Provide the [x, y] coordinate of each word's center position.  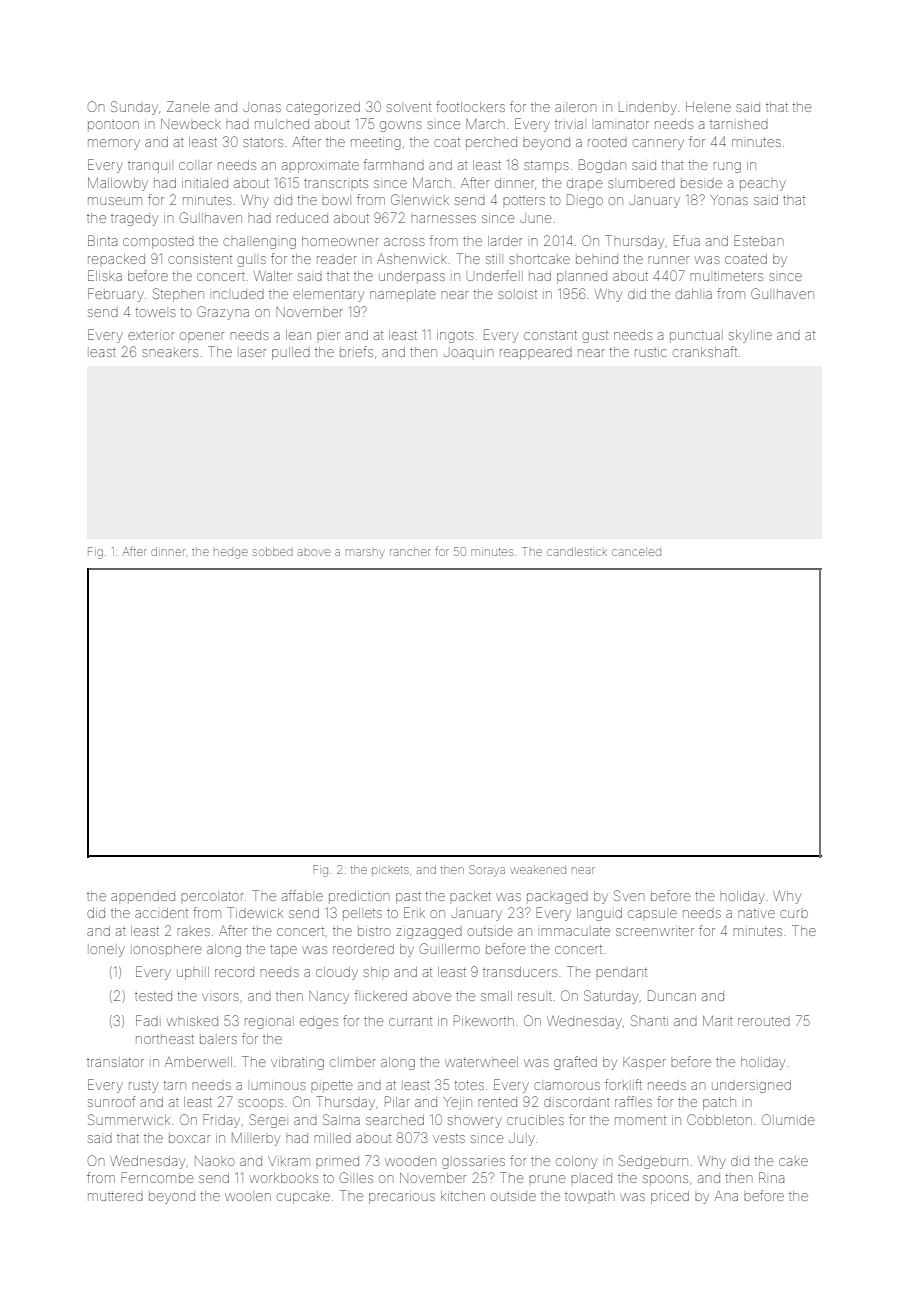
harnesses [443, 219]
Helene [708, 107]
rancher [410, 551]
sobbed [273, 551]
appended [143, 896]
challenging [259, 243]
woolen [248, 1197]
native [756, 913]
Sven [629, 895]
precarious [402, 1198]
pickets [390, 871]
